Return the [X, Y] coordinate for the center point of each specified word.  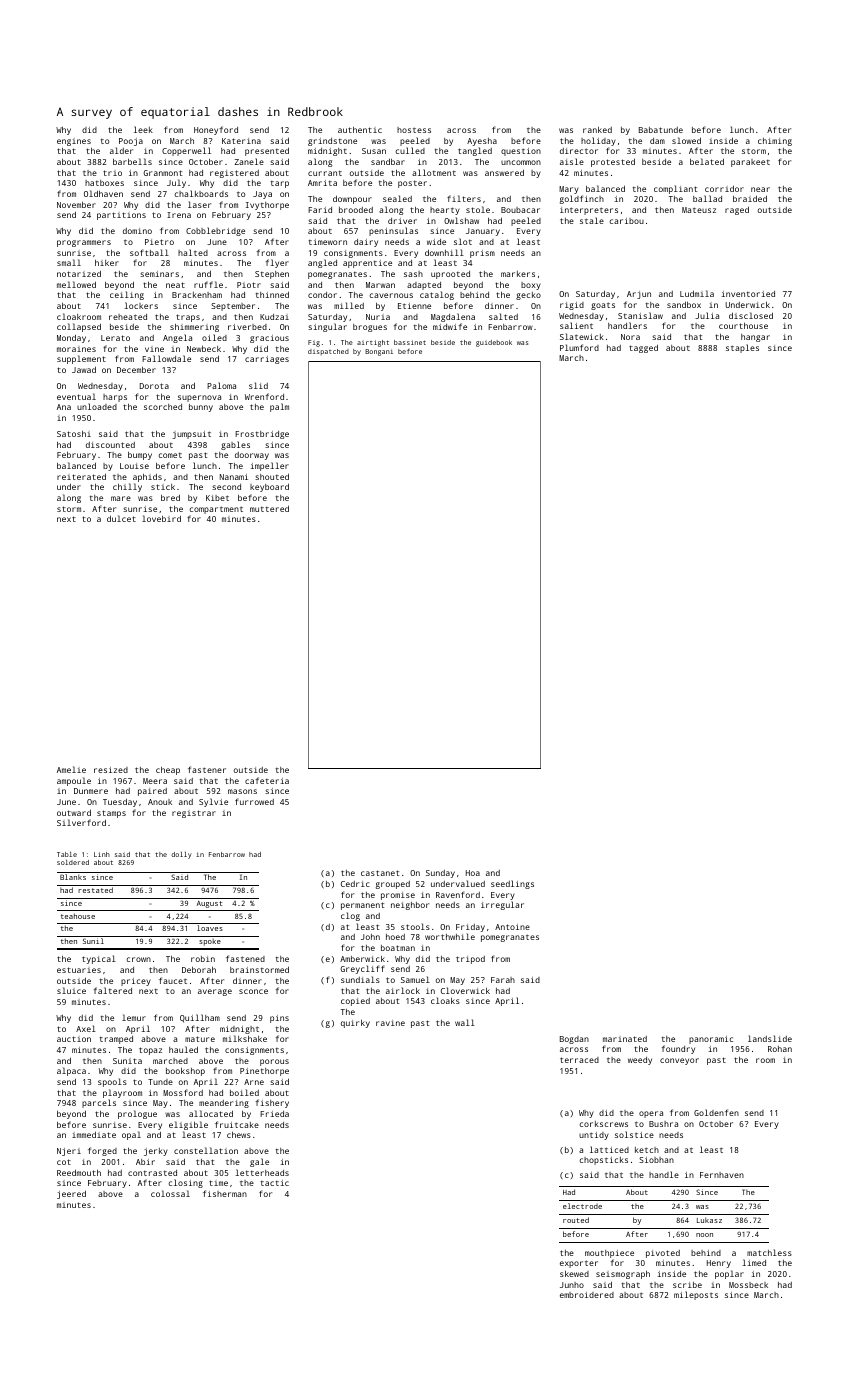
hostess [414, 130]
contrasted [152, 1173]
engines [74, 142]
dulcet [121, 518]
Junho [572, 1285]
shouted [272, 477]
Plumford [579, 347]
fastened [245, 958]
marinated [625, 1039]
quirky [355, 1024]
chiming [775, 142]
